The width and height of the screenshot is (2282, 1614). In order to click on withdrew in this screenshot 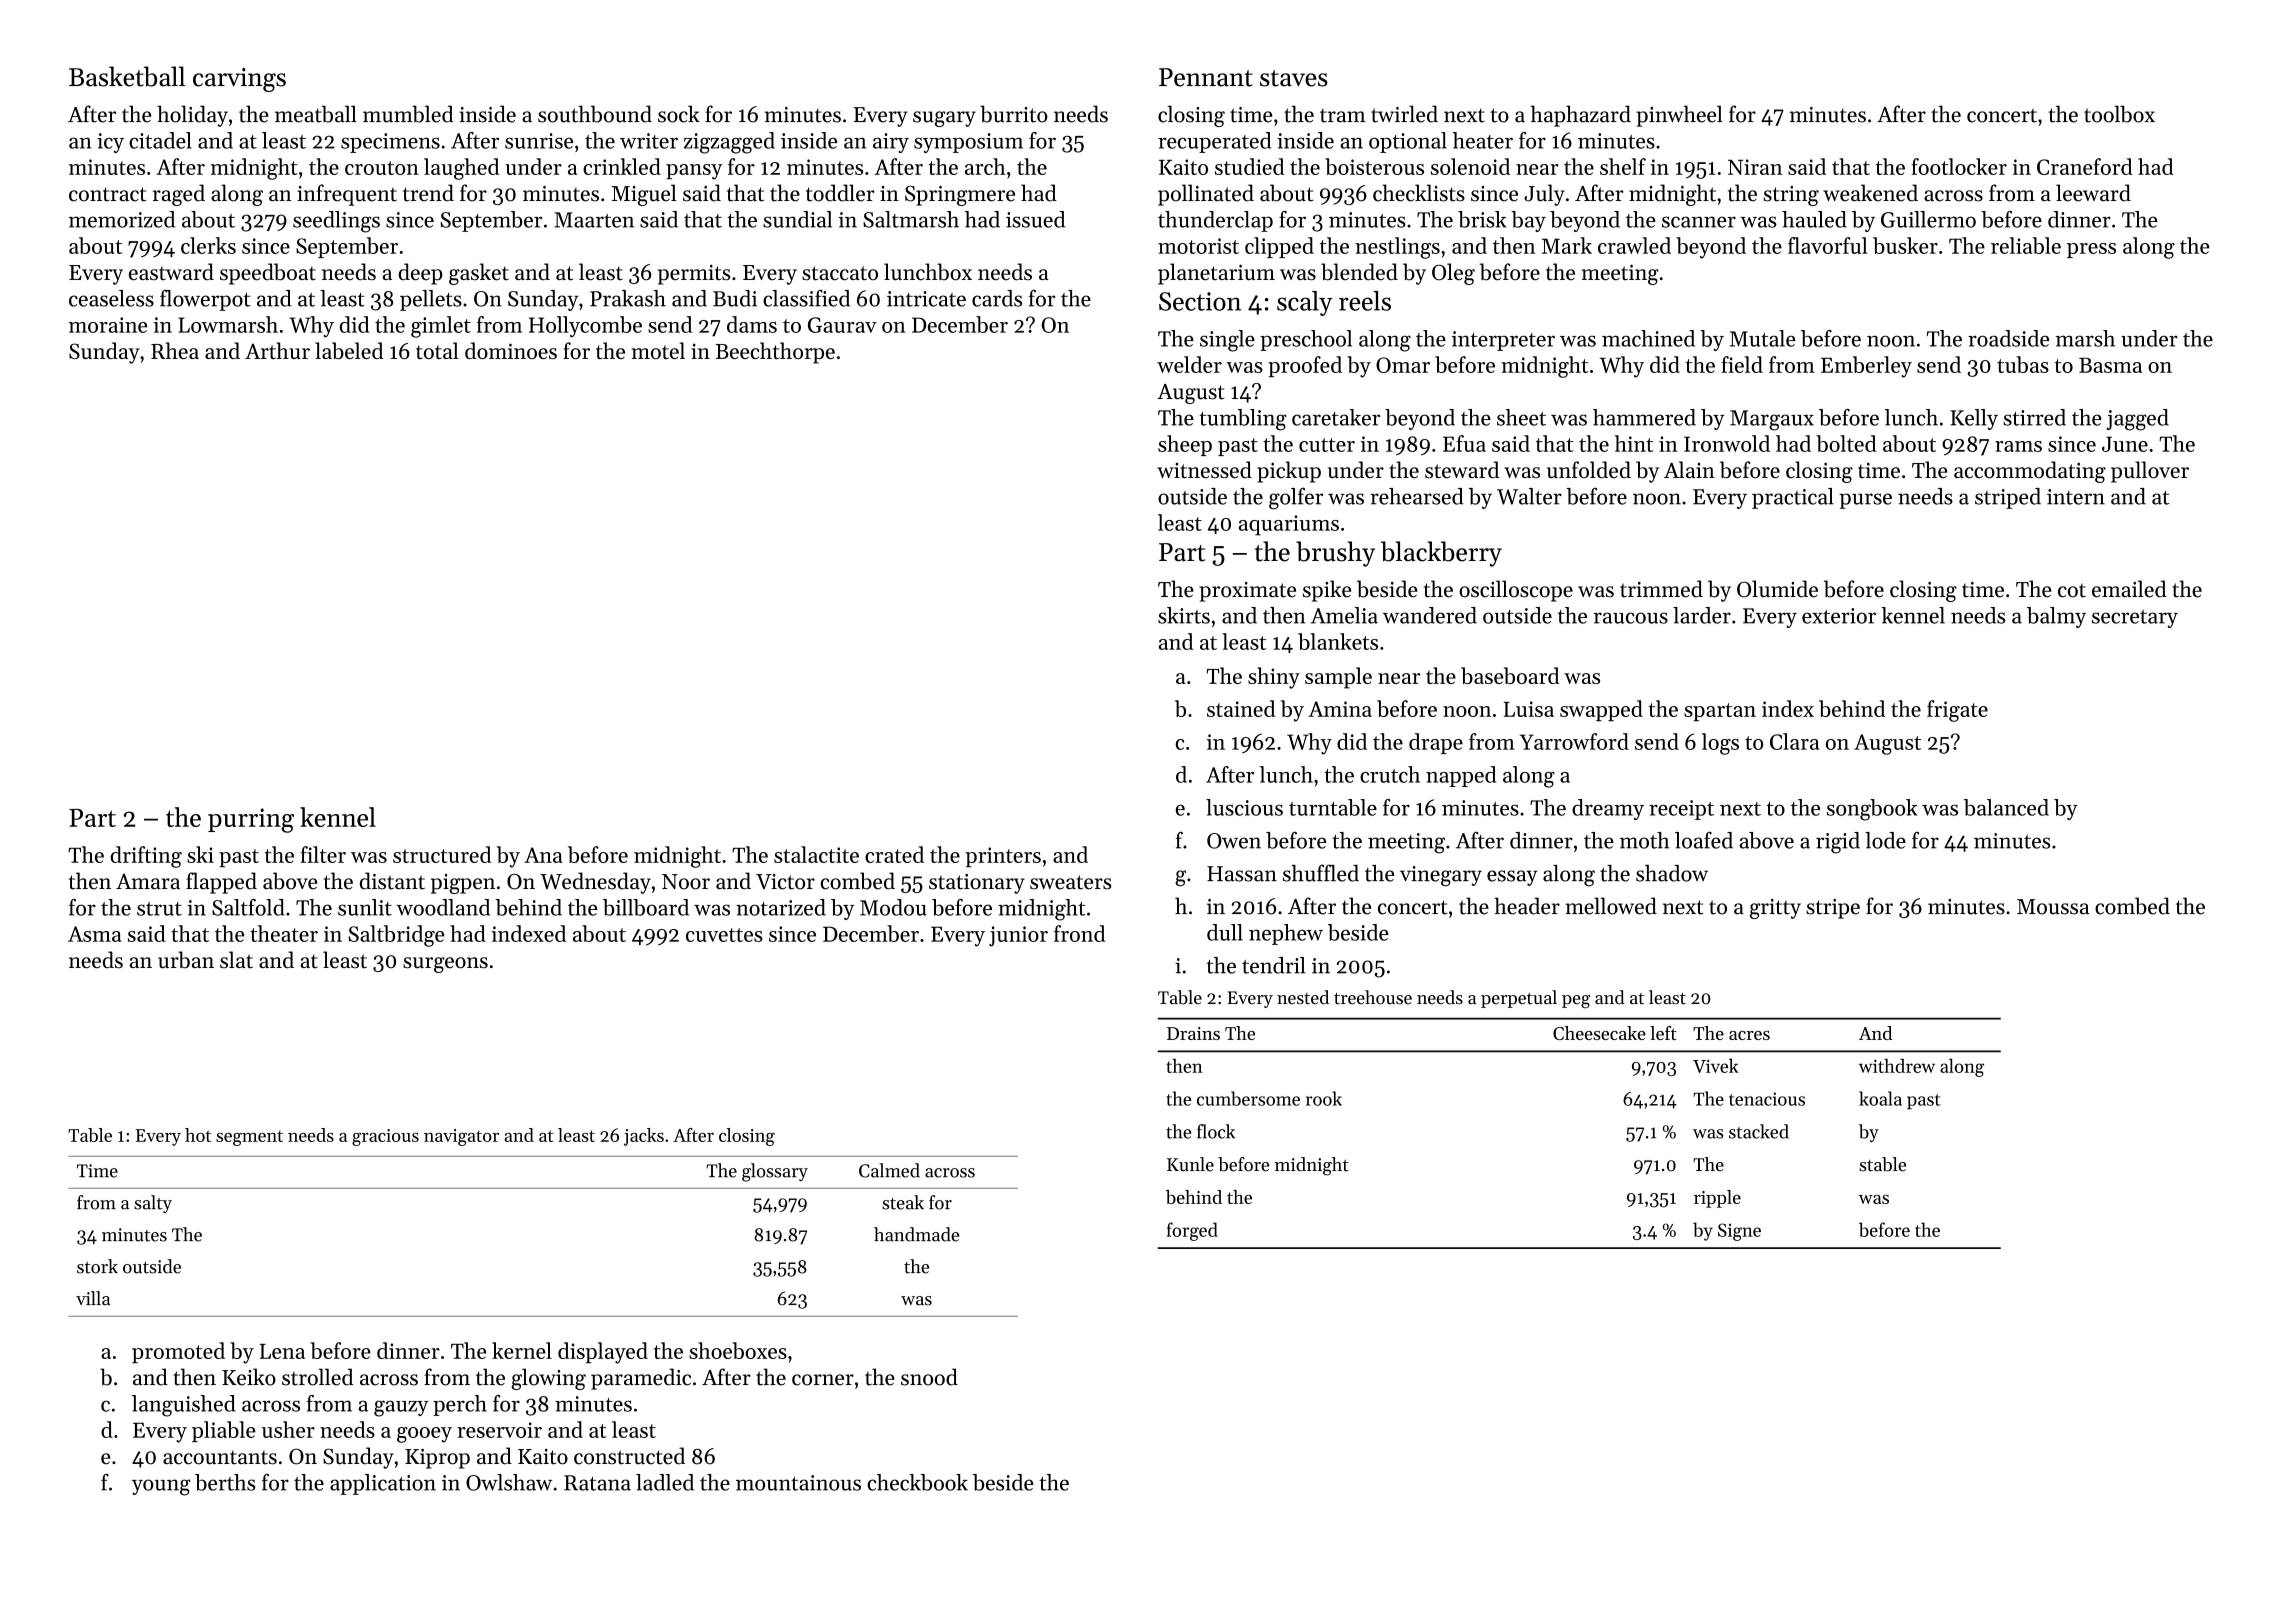, I will do `click(1897, 1066)`.
